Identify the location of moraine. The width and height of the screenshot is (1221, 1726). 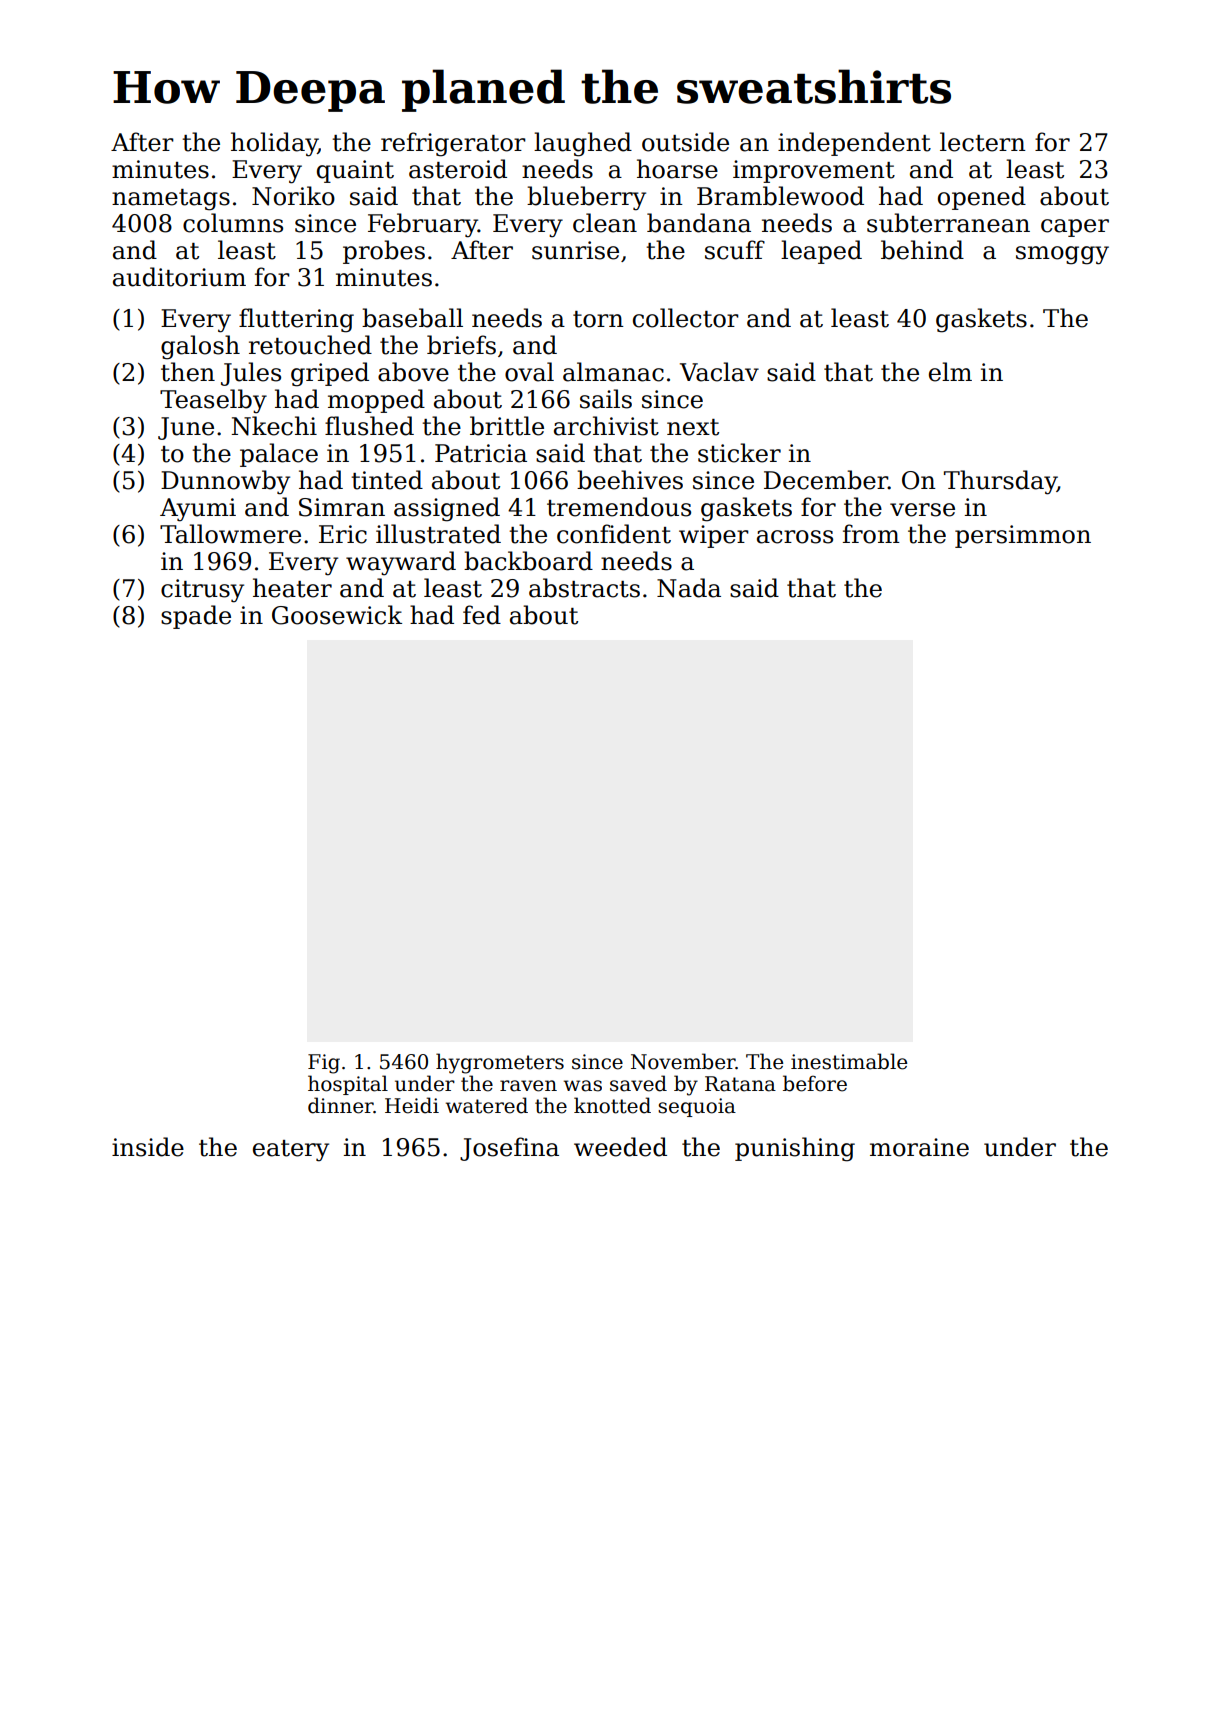
(919, 1147).
